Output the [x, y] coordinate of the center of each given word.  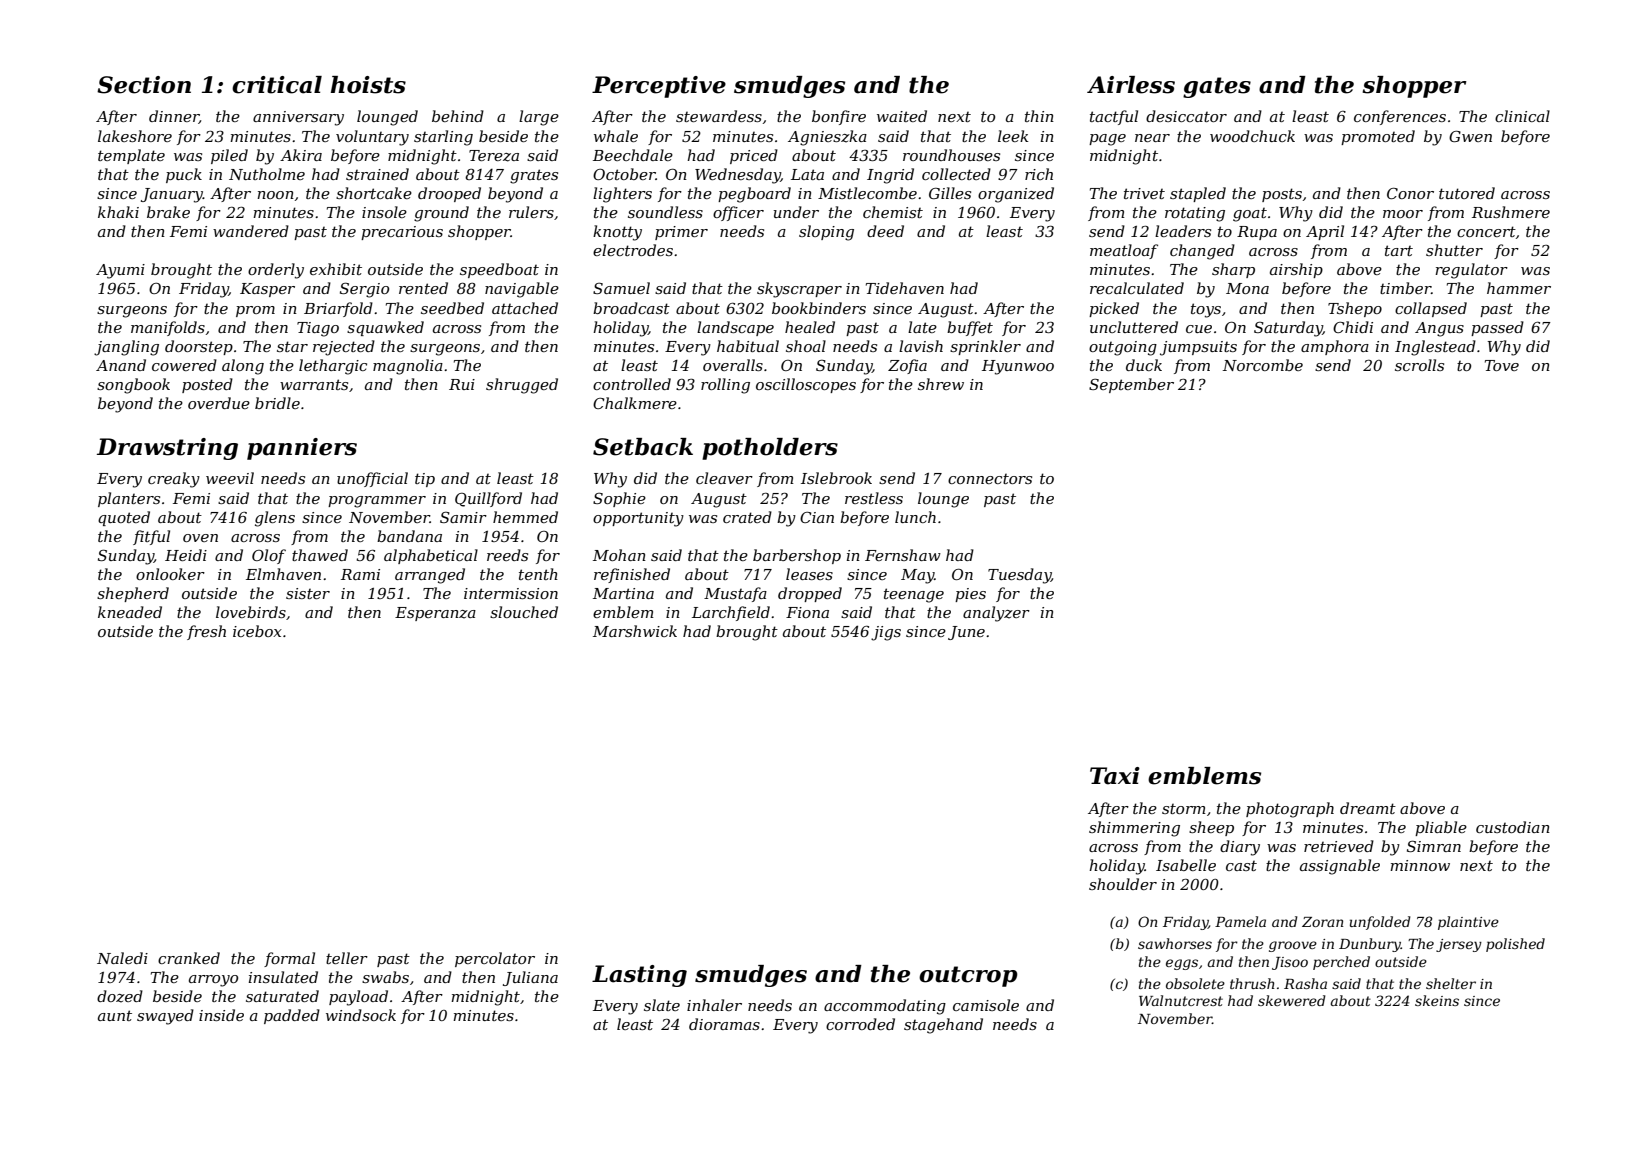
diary [1240, 848]
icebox [257, 631]
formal [289, 959]
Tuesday [1019, 576]
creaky [174, 480]
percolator [495, 959]
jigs [886, 633]
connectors [990, 479]
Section [144, 85]
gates [1217, 87]
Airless [1131, 85]
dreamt [1368, 808]
